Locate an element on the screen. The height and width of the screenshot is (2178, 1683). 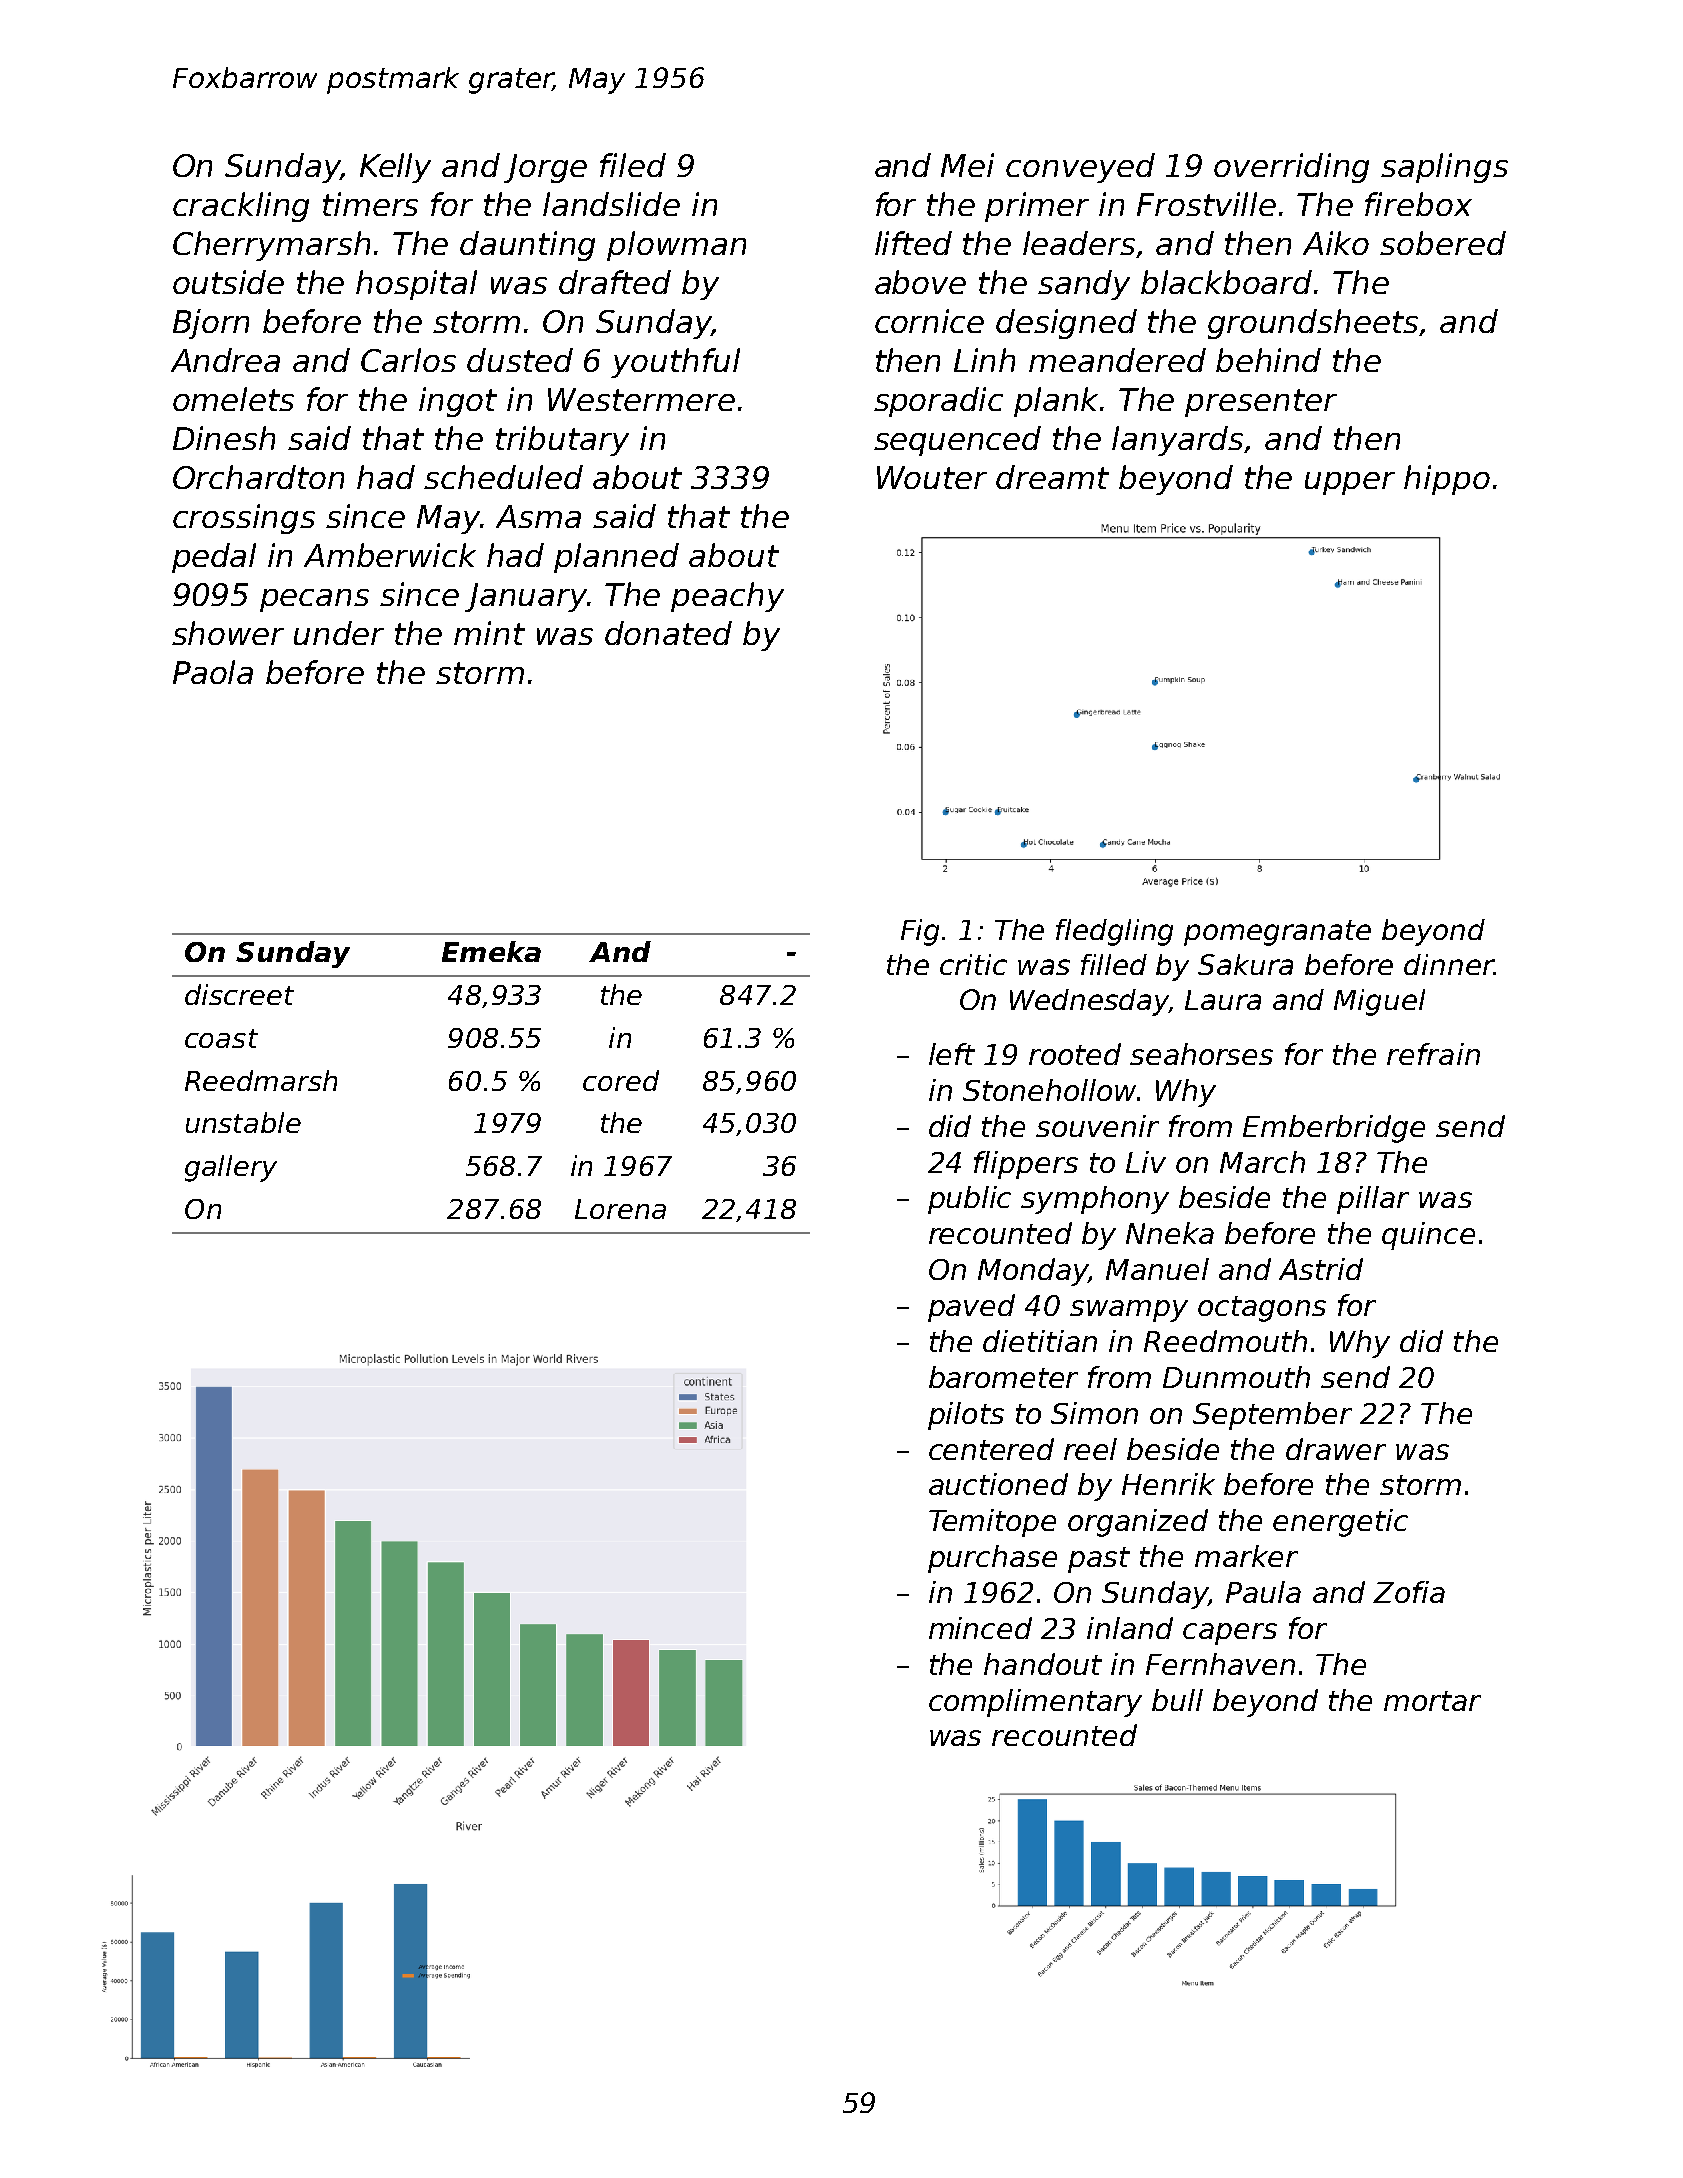
Mei is located at coordinates (967, 165).
